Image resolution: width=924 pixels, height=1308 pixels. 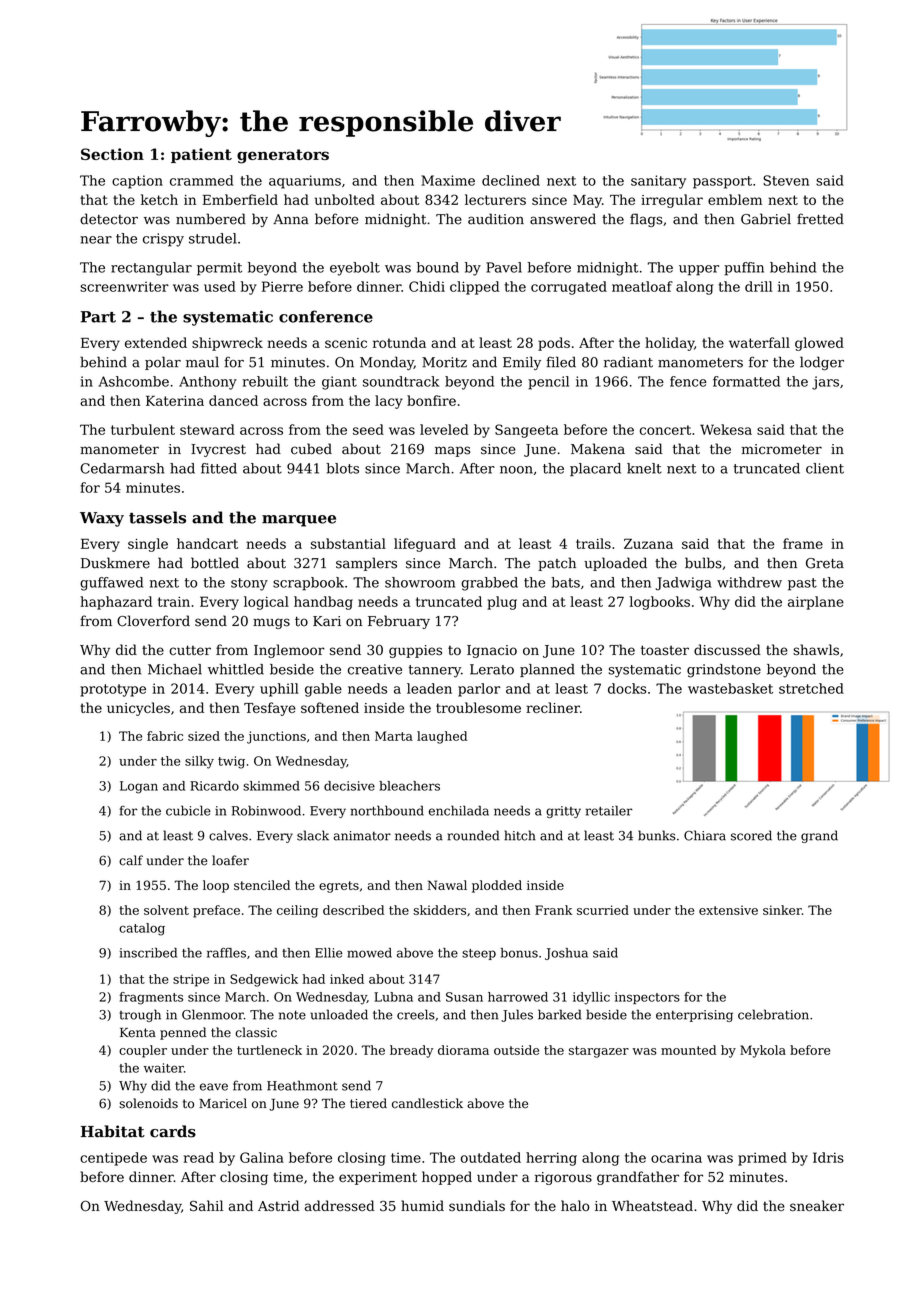 I want to click on halo, so click(x=575, y=1205).
